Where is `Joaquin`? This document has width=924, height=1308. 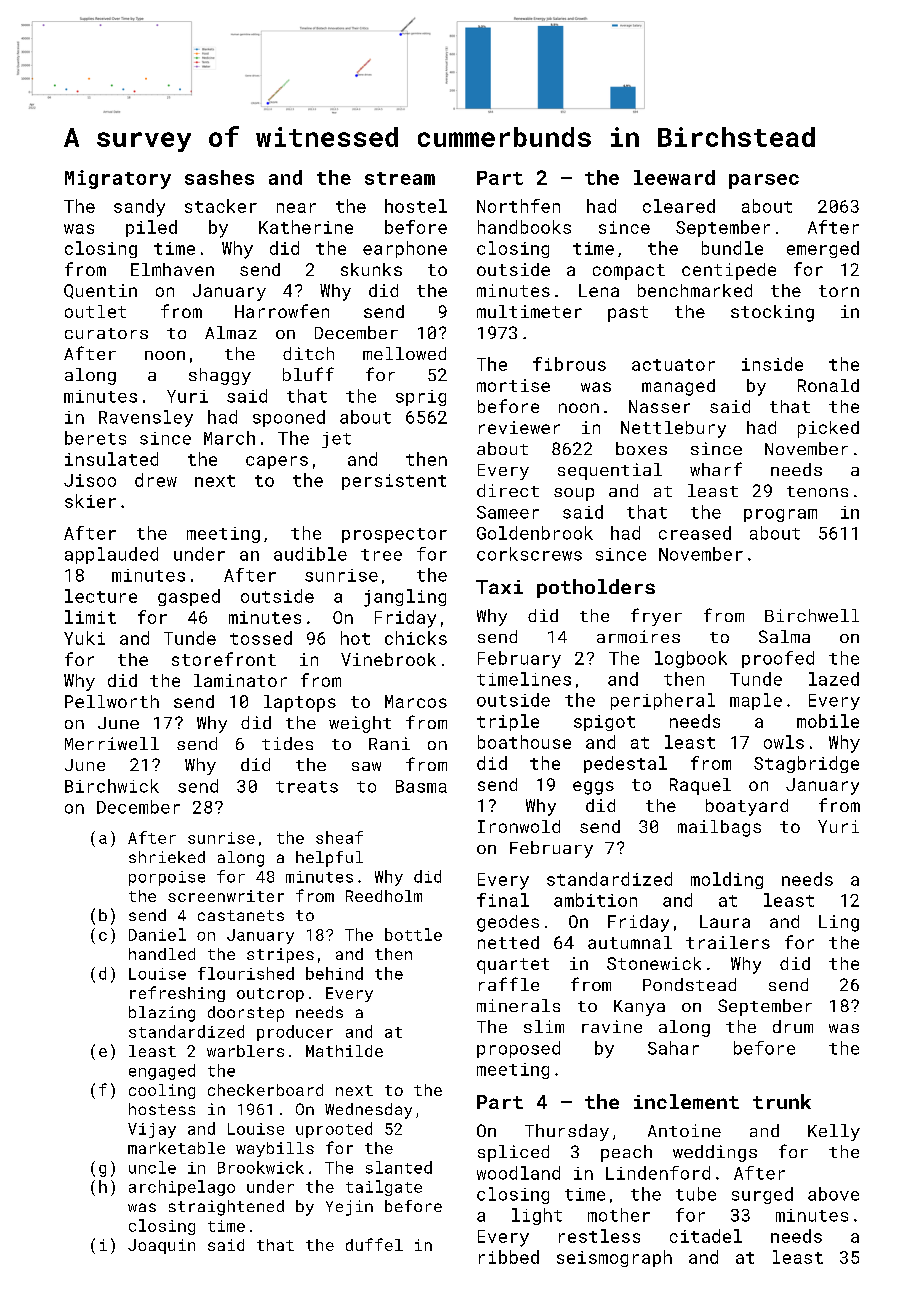 Joaquin is located at coordinates (161, 1246).
